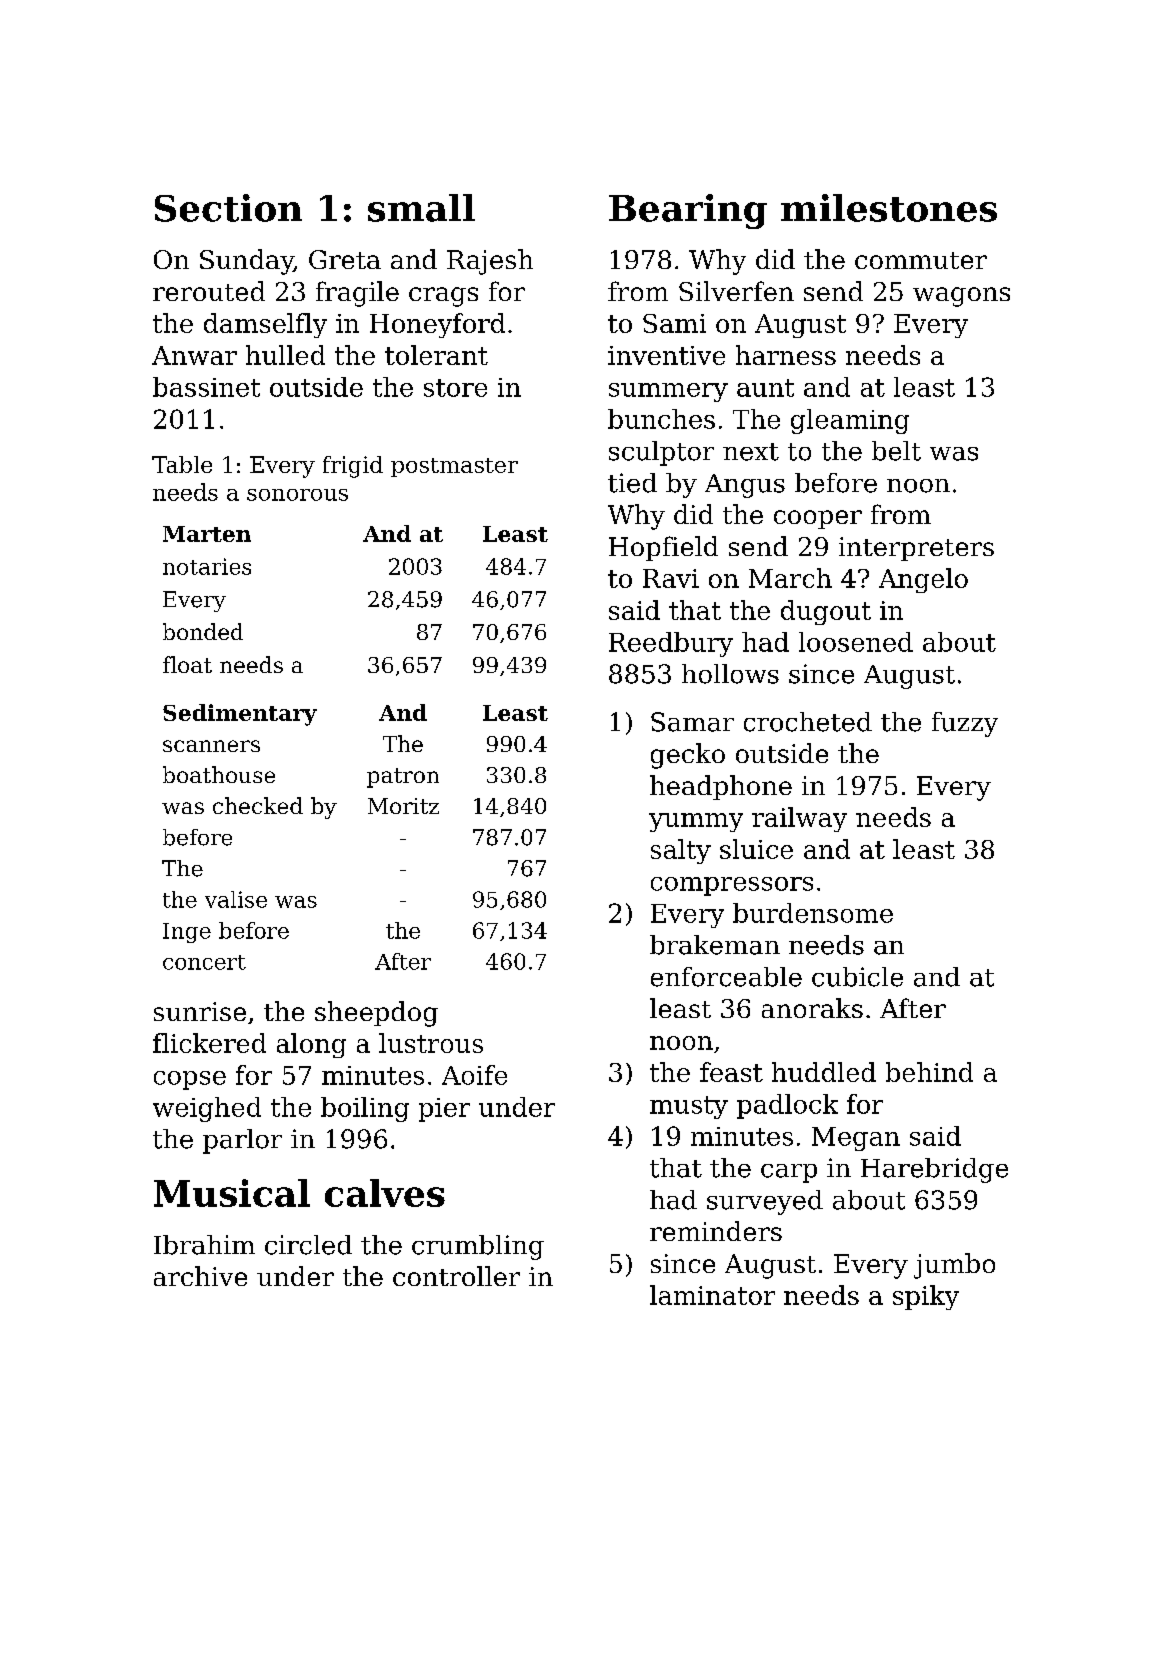 The height and width of the document is (1654, 1165). Describe the element at coordinates (671, 644) in the document. I see `Reedbury` at that location.
